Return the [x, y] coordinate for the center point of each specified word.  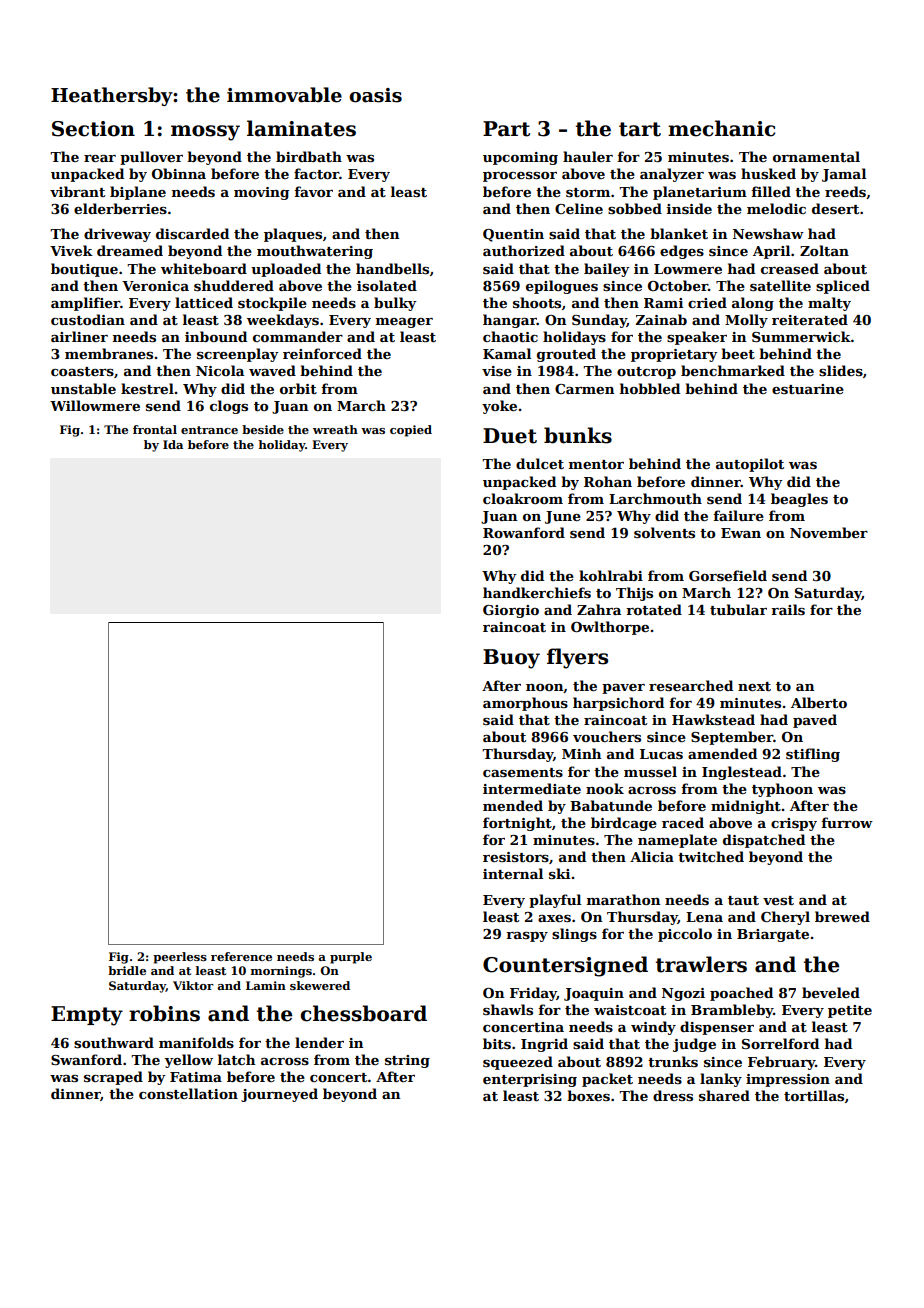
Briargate [773, 935]
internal [513, 873]
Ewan [741, 533]
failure [738, 515]
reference [241, 956]
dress [673, 1095]
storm [588, 192]
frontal [155, 429]
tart [640, 129]
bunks [578, 435]
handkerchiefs [537, 592]
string [407, 1061]
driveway [117, 235]
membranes [109, 353]
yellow [189, 1061]
